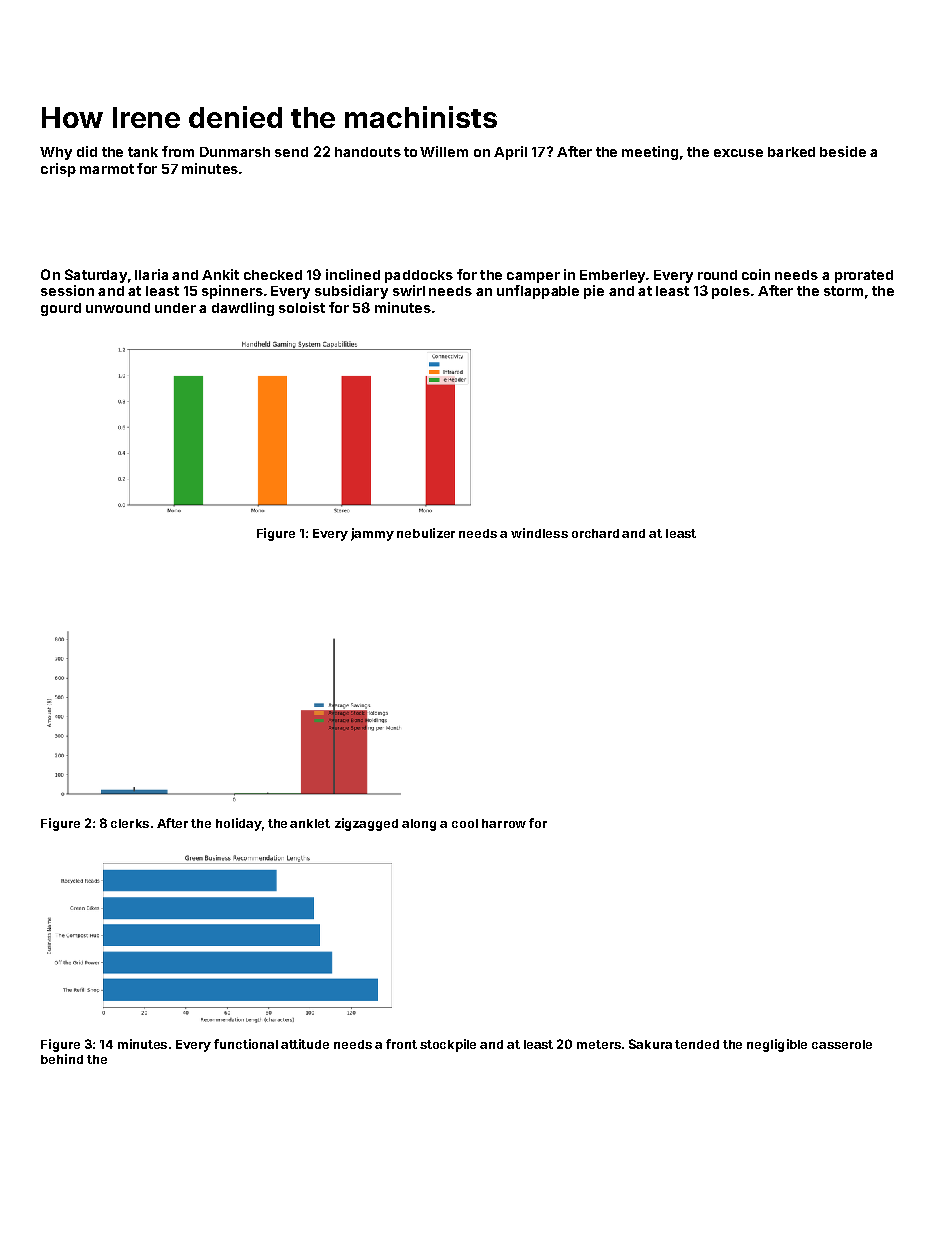  What do you see at coordinates (864, 276) in the screenshot?
I see `prorated` at bounding box center [864, 276].
